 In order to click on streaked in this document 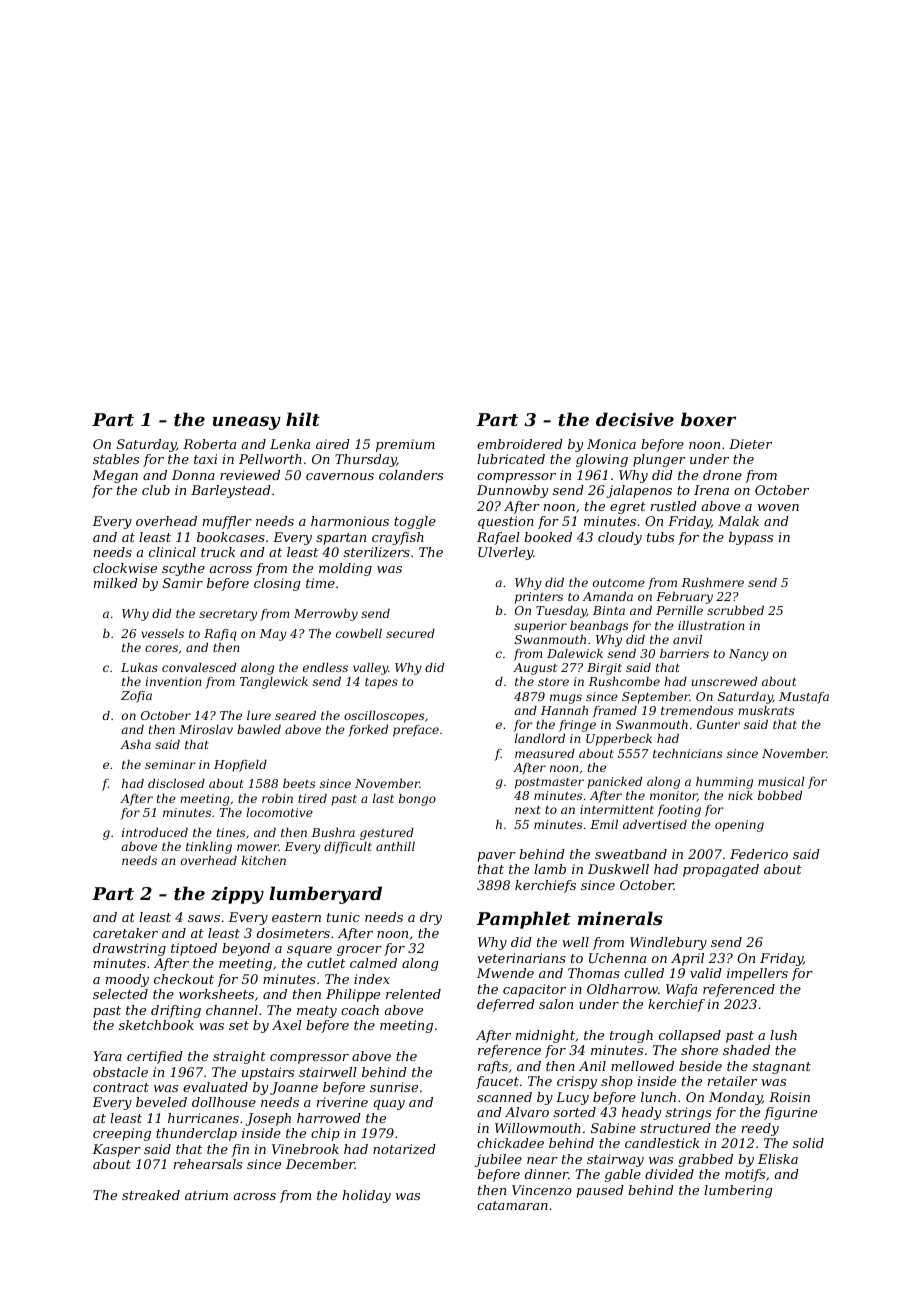, I will do `click(151, 1195)`.
